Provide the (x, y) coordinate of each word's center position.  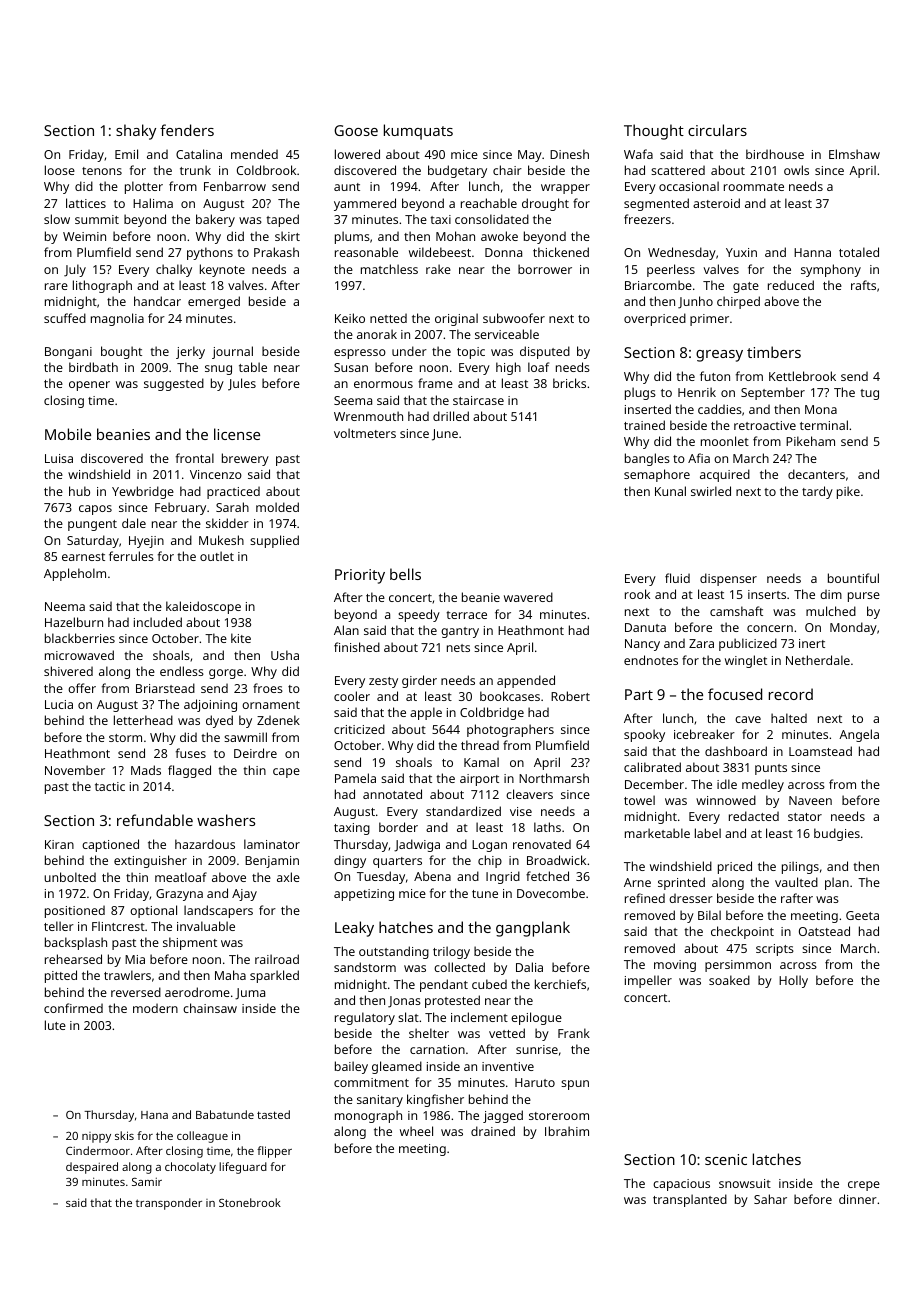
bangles (647, 459)
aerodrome (197, 992)
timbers (774, 352)
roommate (754, 187)
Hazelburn (74, 622)
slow (57, 219)
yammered (365, 204)
